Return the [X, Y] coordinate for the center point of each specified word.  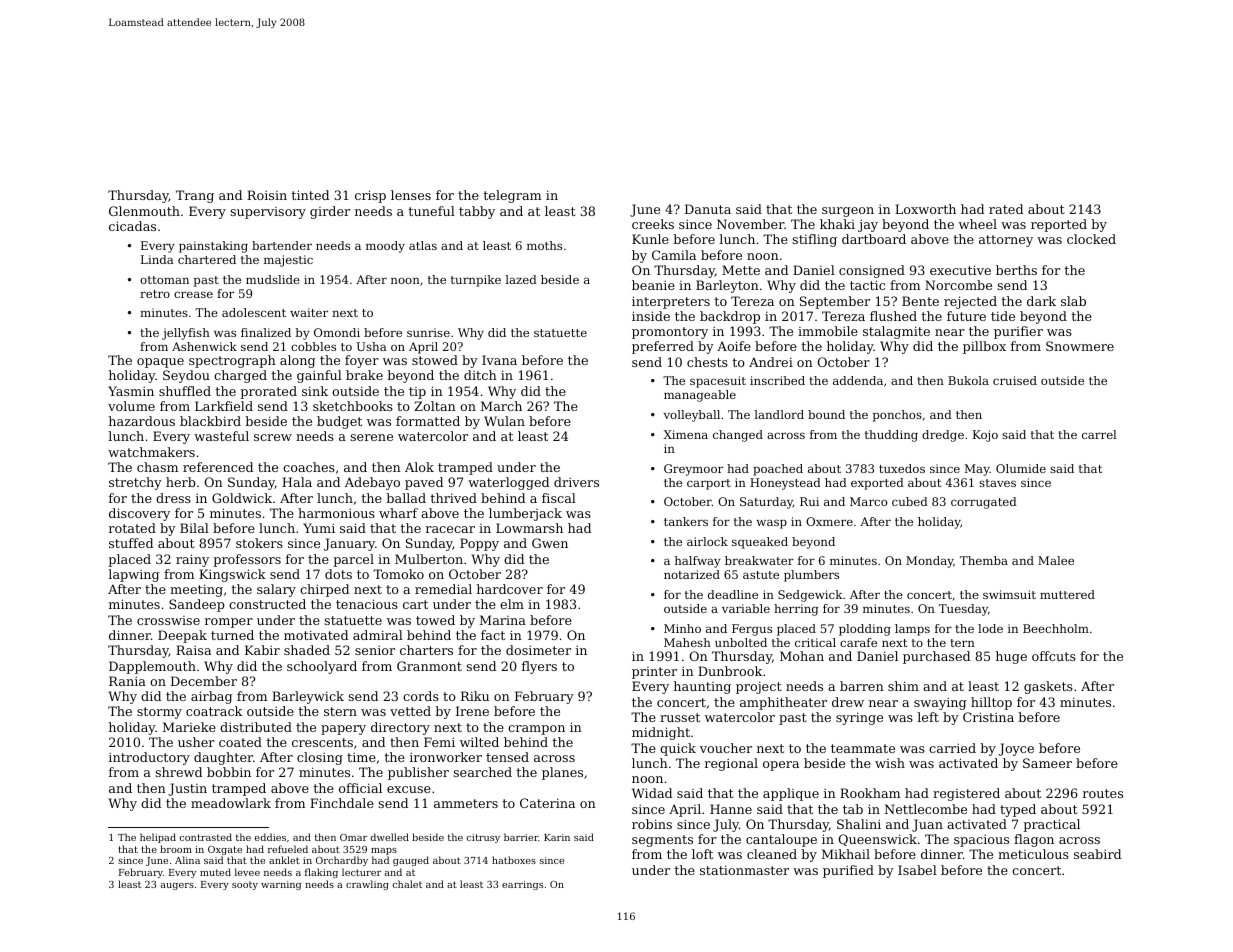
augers [177, 886]
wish [890, 763]
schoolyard [322, 667]
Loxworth [925, 209]
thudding [891, 436]
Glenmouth [144, 211]
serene [371, 437]
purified [848, 871]
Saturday [766, 503]
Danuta [708, 209]
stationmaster [744, 870]
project [759, 687]
